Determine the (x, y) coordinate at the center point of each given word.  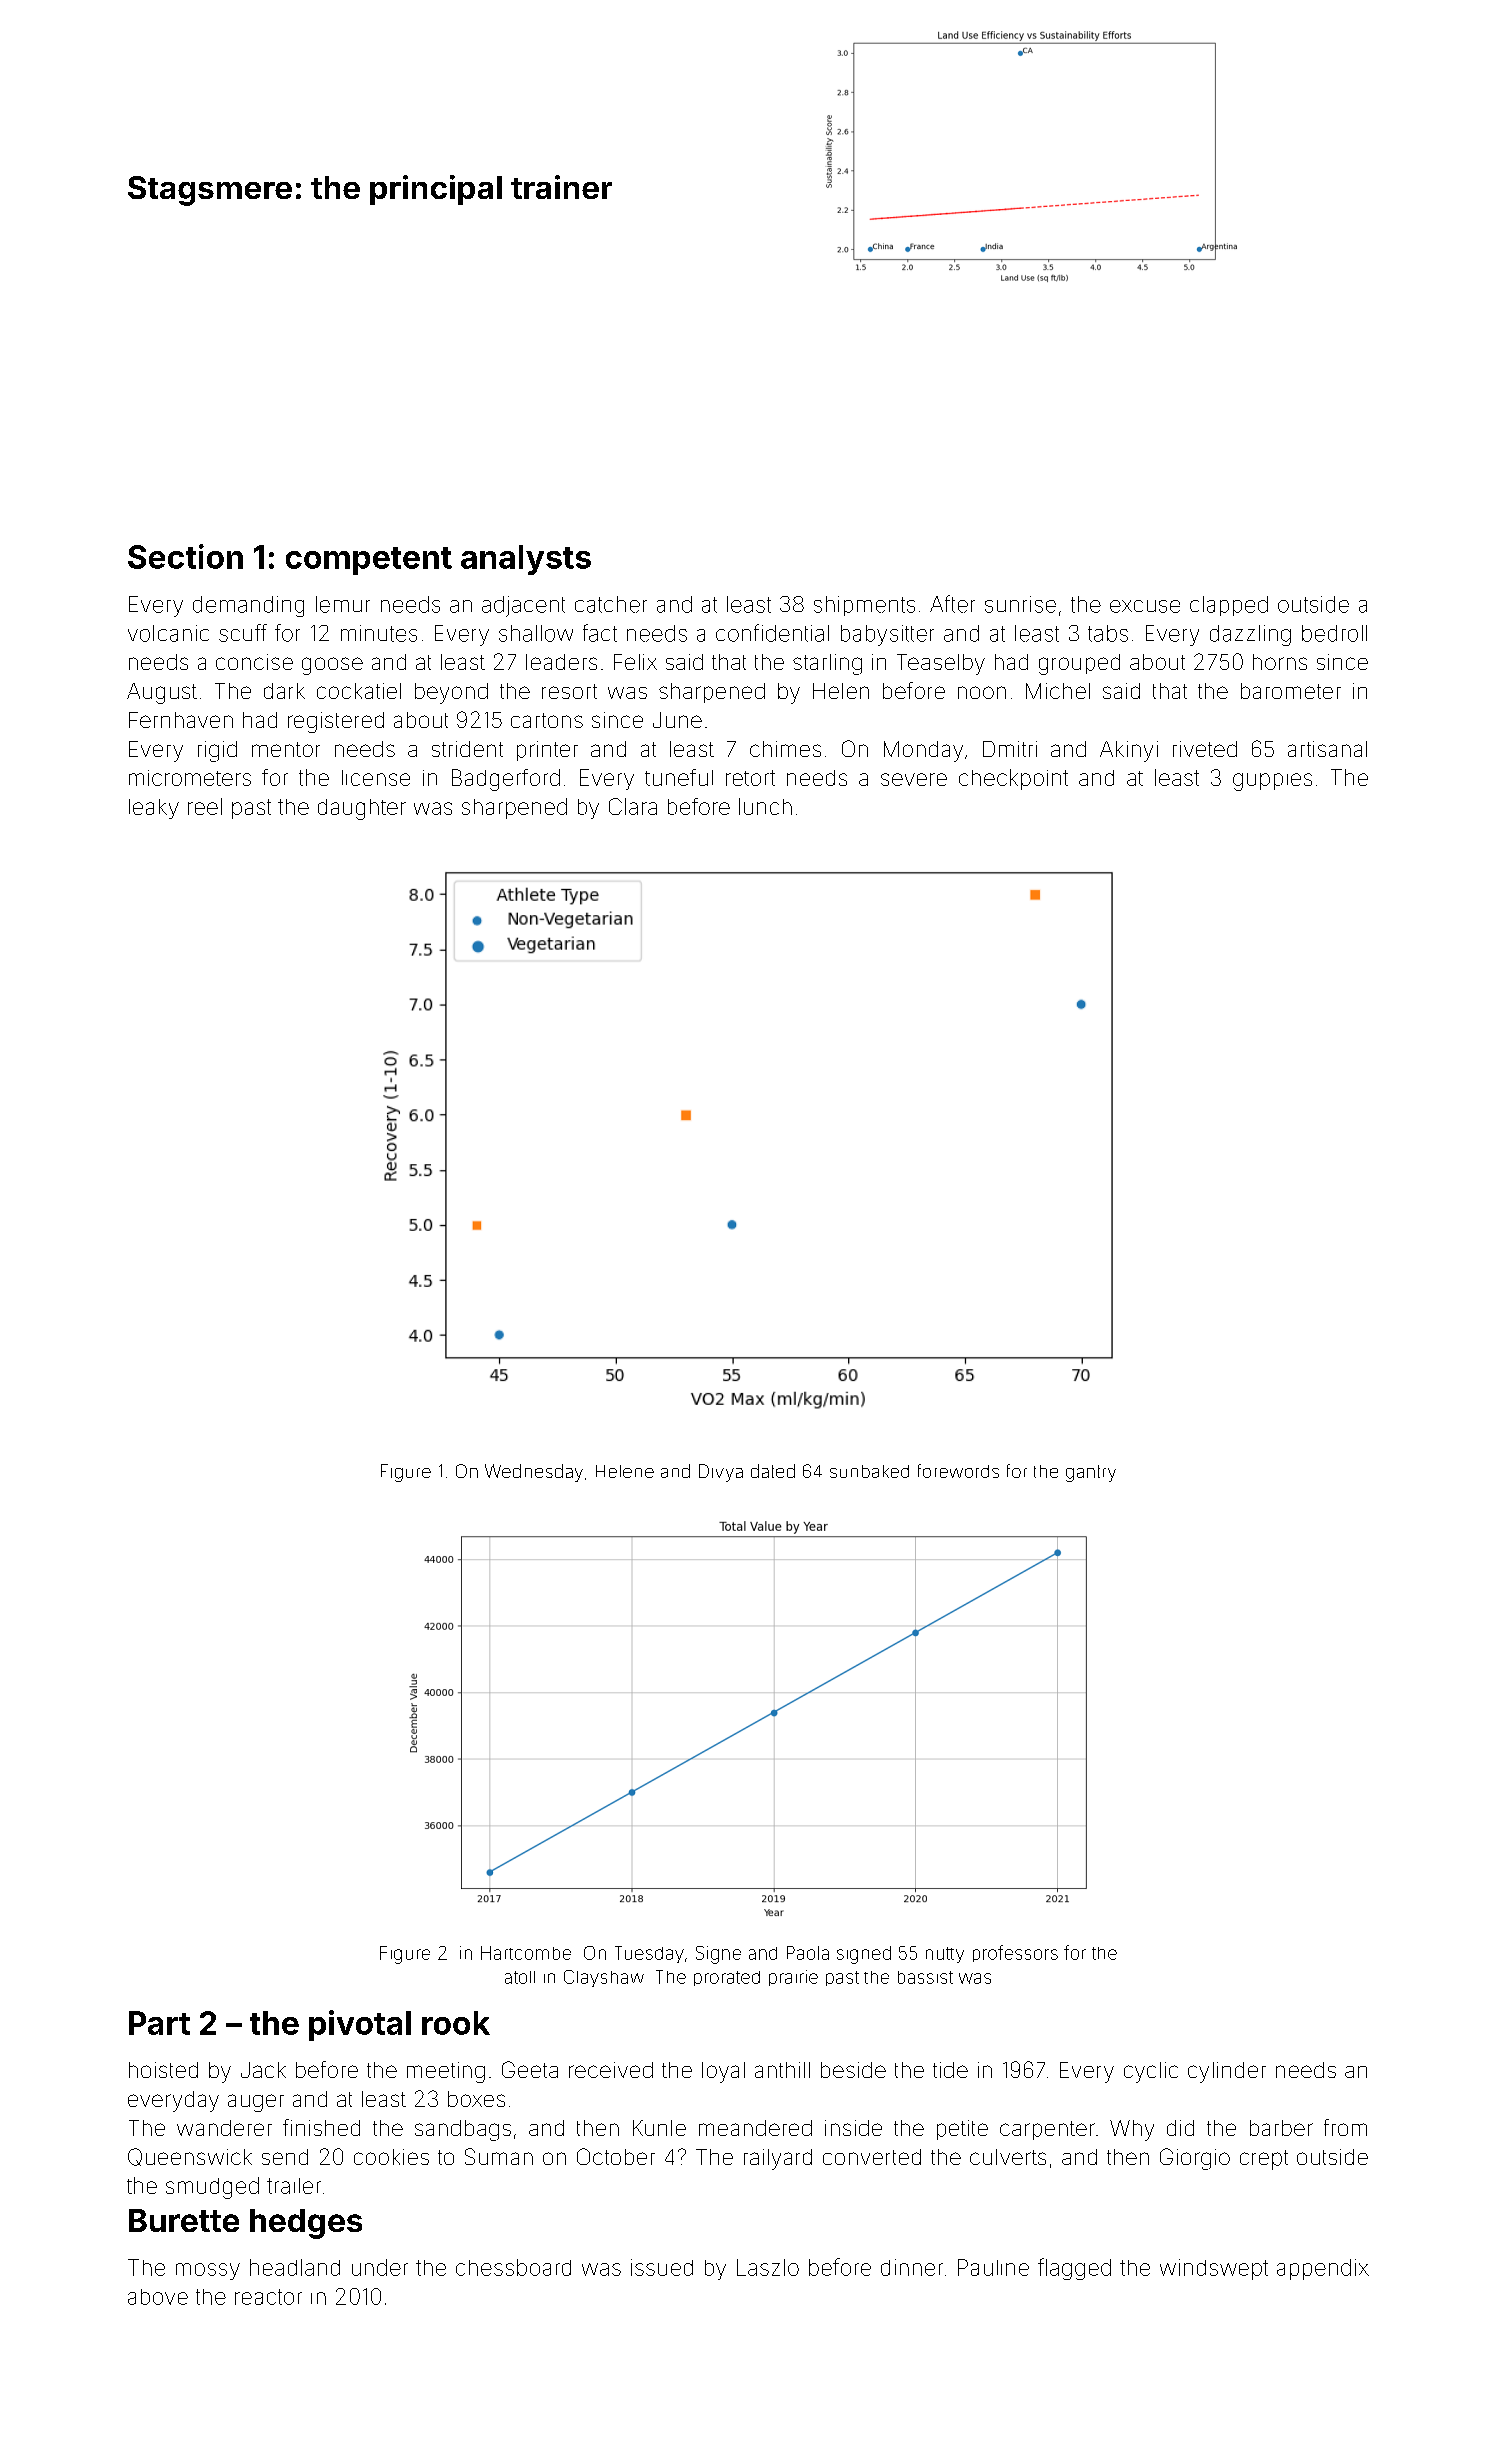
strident (467, 749)
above (158, 2297)
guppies (1272, 782)
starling (827, 664)
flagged (1074, 2269)
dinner (912, 2267)
